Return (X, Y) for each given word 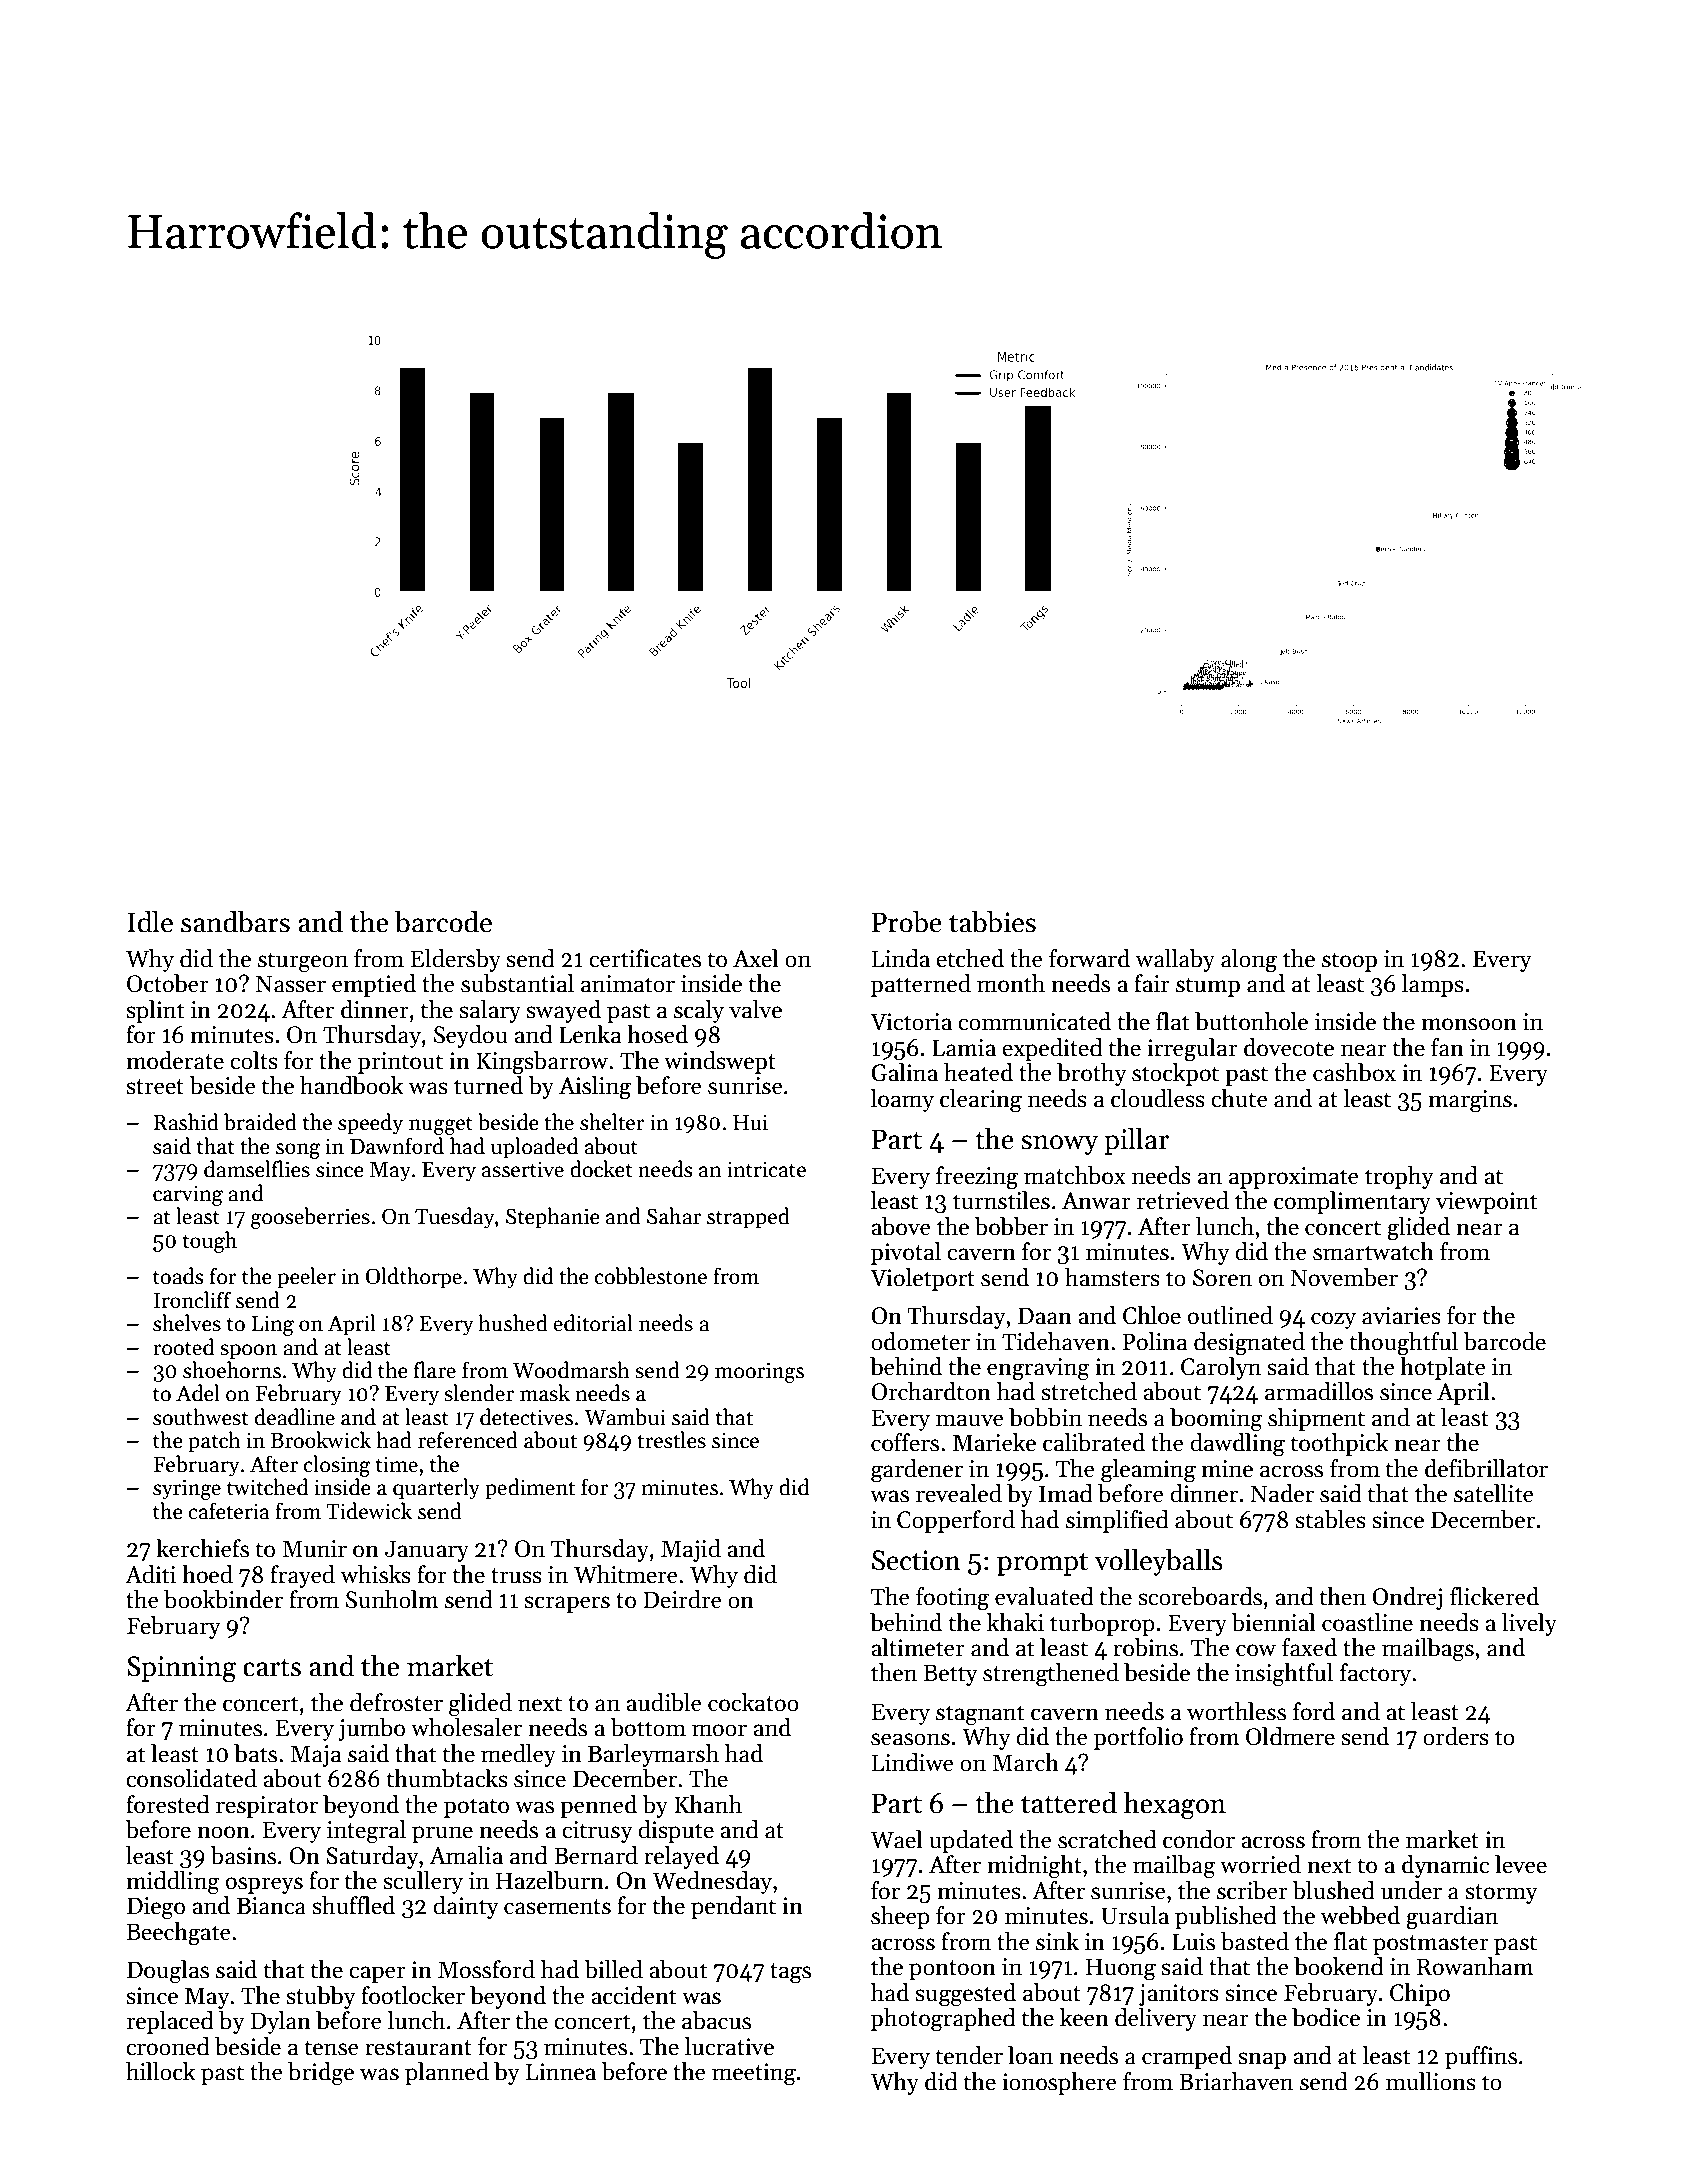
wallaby (1175, 960)
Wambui (625, 1417)
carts (272, 1667)
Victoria (911, 1022)
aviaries (1401, 1316)
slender (479, 1393)
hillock (161, 2071)
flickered (1494, 1596)
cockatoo (753, 1702)
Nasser (291, 984)
